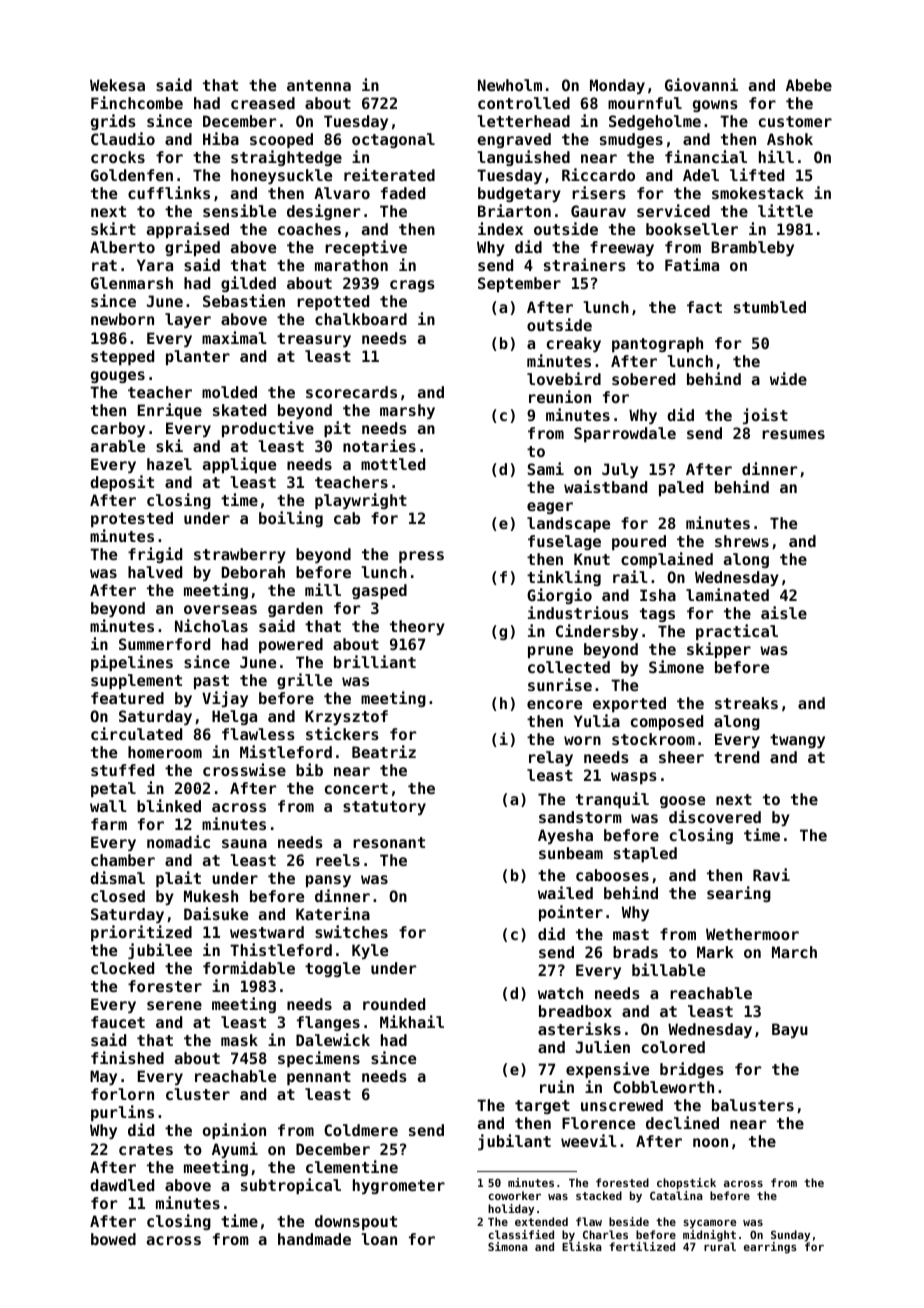 The image size is (924, 1308). I want to click on handmade, so click(314, 1239).
